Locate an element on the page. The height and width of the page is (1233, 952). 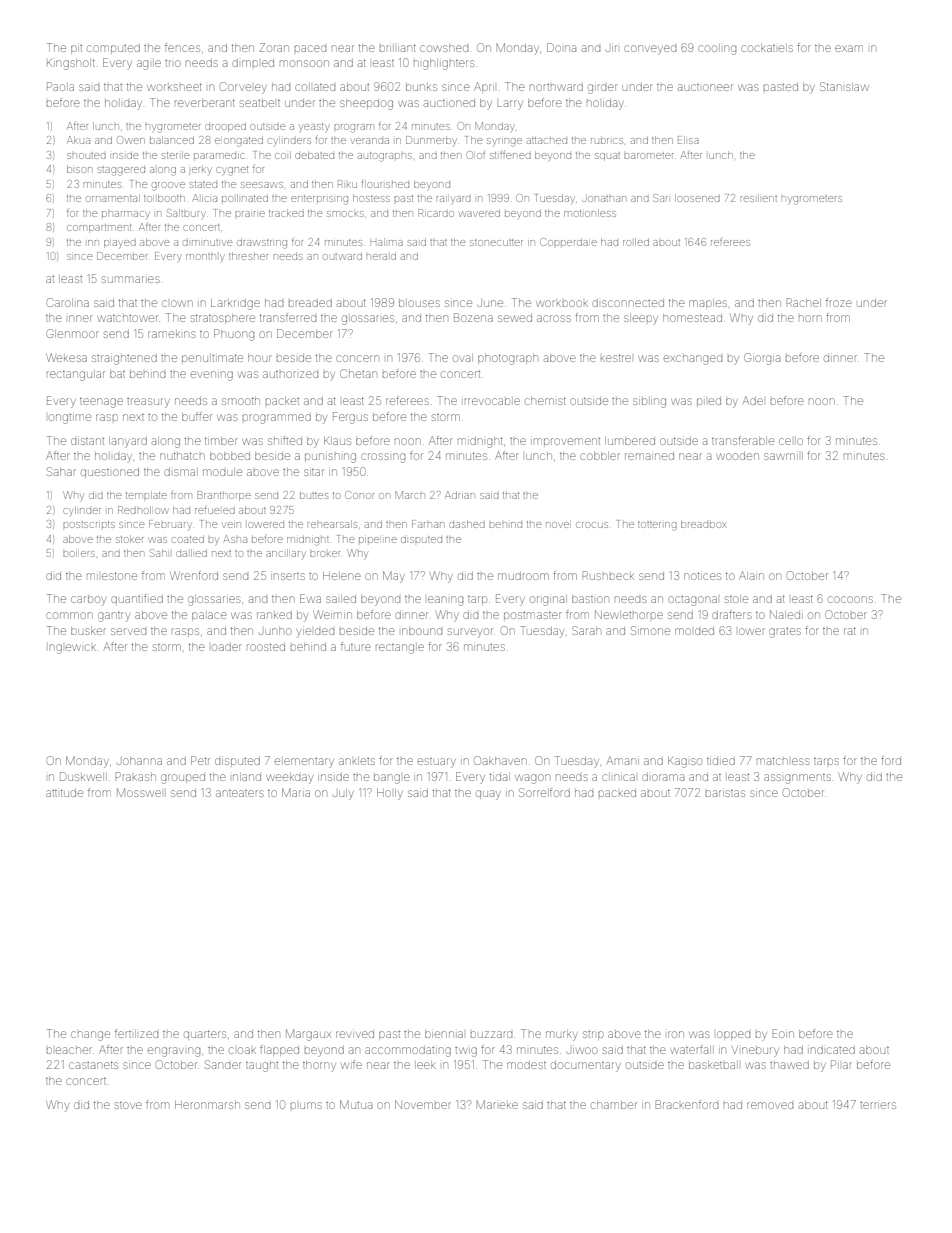
fertilized is located at coordinates (136, 1033).
